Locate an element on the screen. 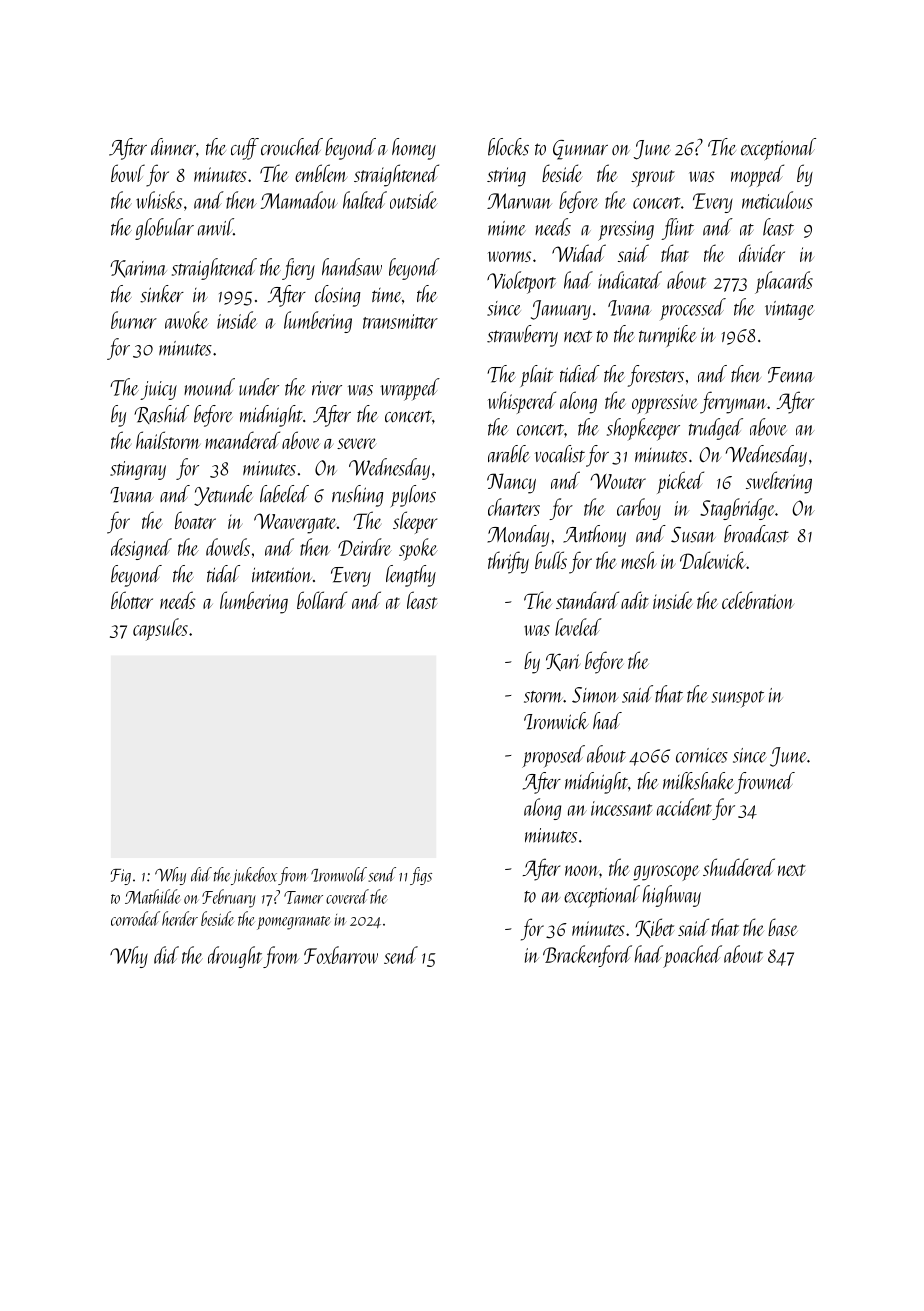 This screenshot has height=1311, width=924. proposed is located at coordinates (553, 756).
